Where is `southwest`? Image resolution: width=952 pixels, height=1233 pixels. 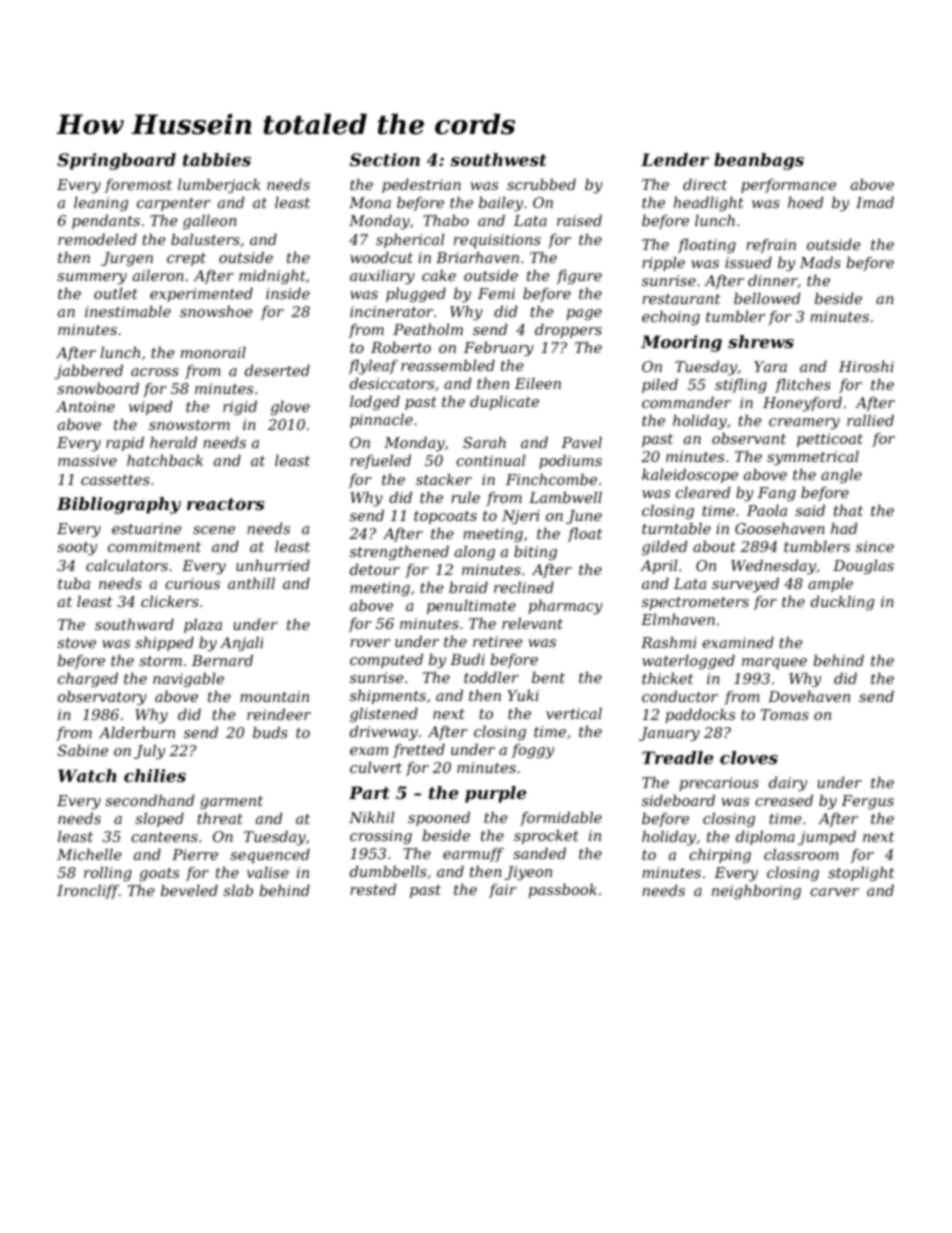
southwest is located at coordinates (498, 159).
